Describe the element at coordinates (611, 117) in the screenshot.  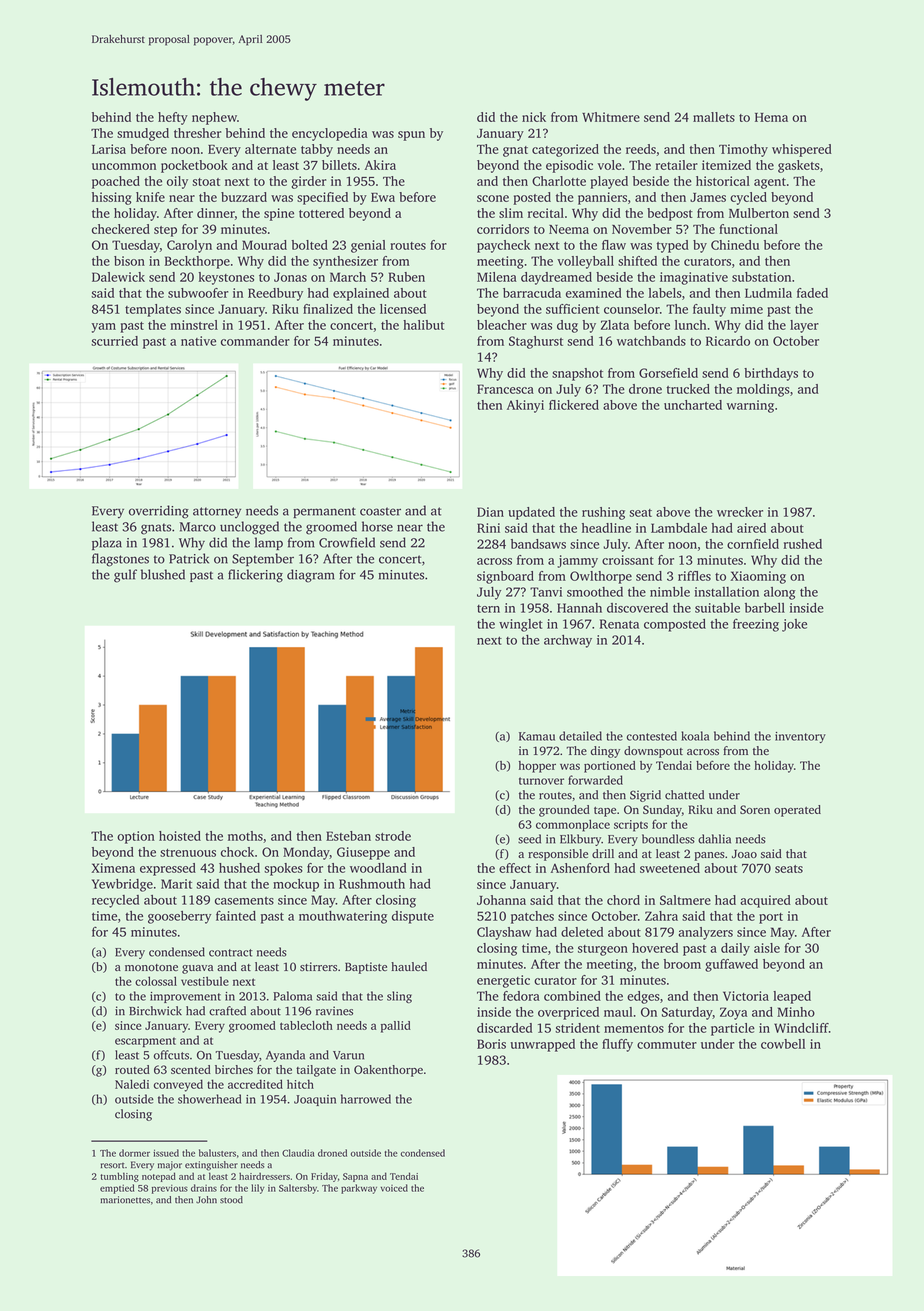
I see `Whitmere` at that location.
